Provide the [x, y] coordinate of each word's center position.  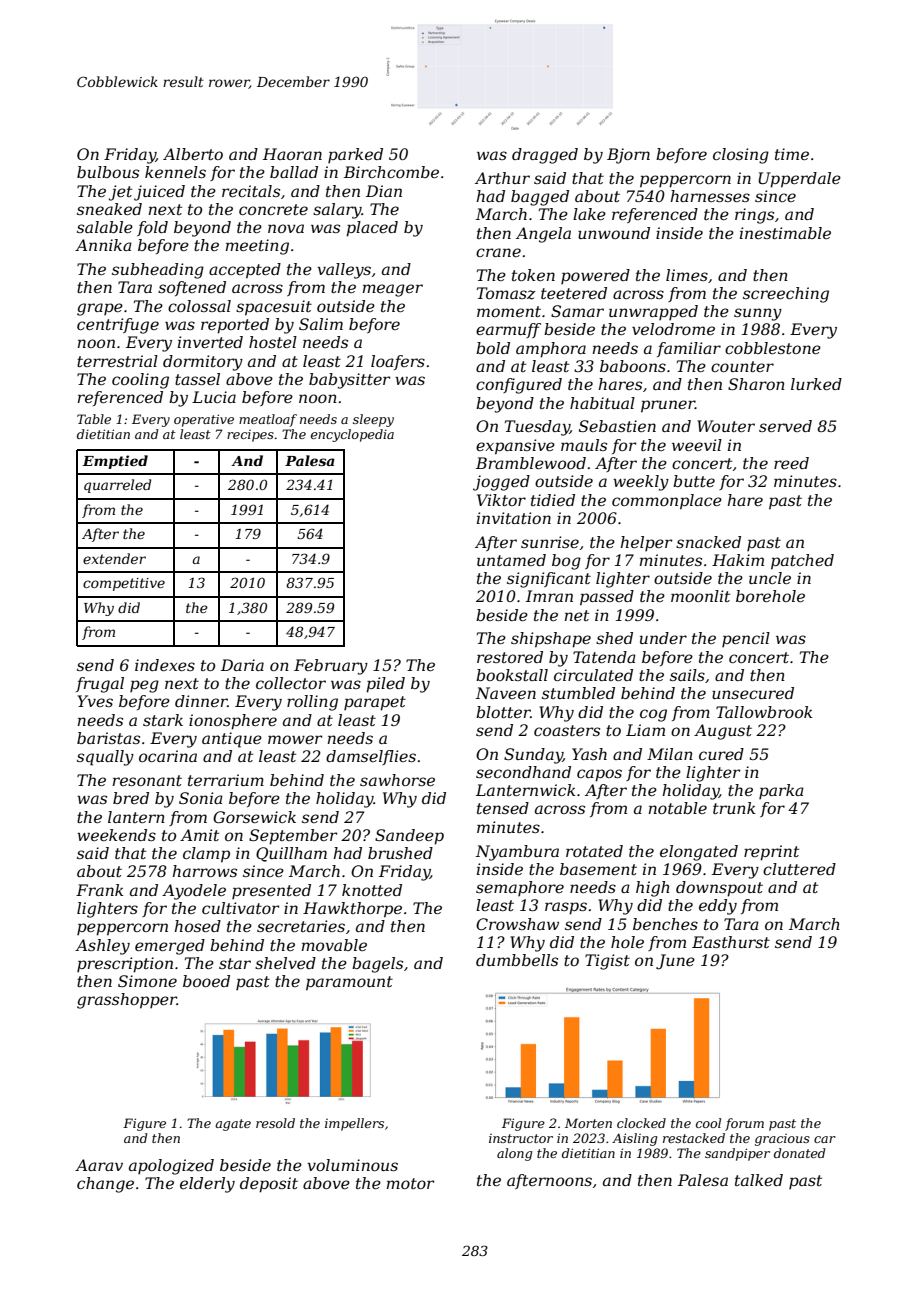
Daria [242, 665]
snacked [708, 542]
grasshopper [127, 1001]
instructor [521, 1138]
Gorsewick [254, 817]
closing [741, 156]
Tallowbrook [764, 712]
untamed [511, 560]
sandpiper [737, 1154]
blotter [503, 712]
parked [355, 155]
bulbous [108, 172]
